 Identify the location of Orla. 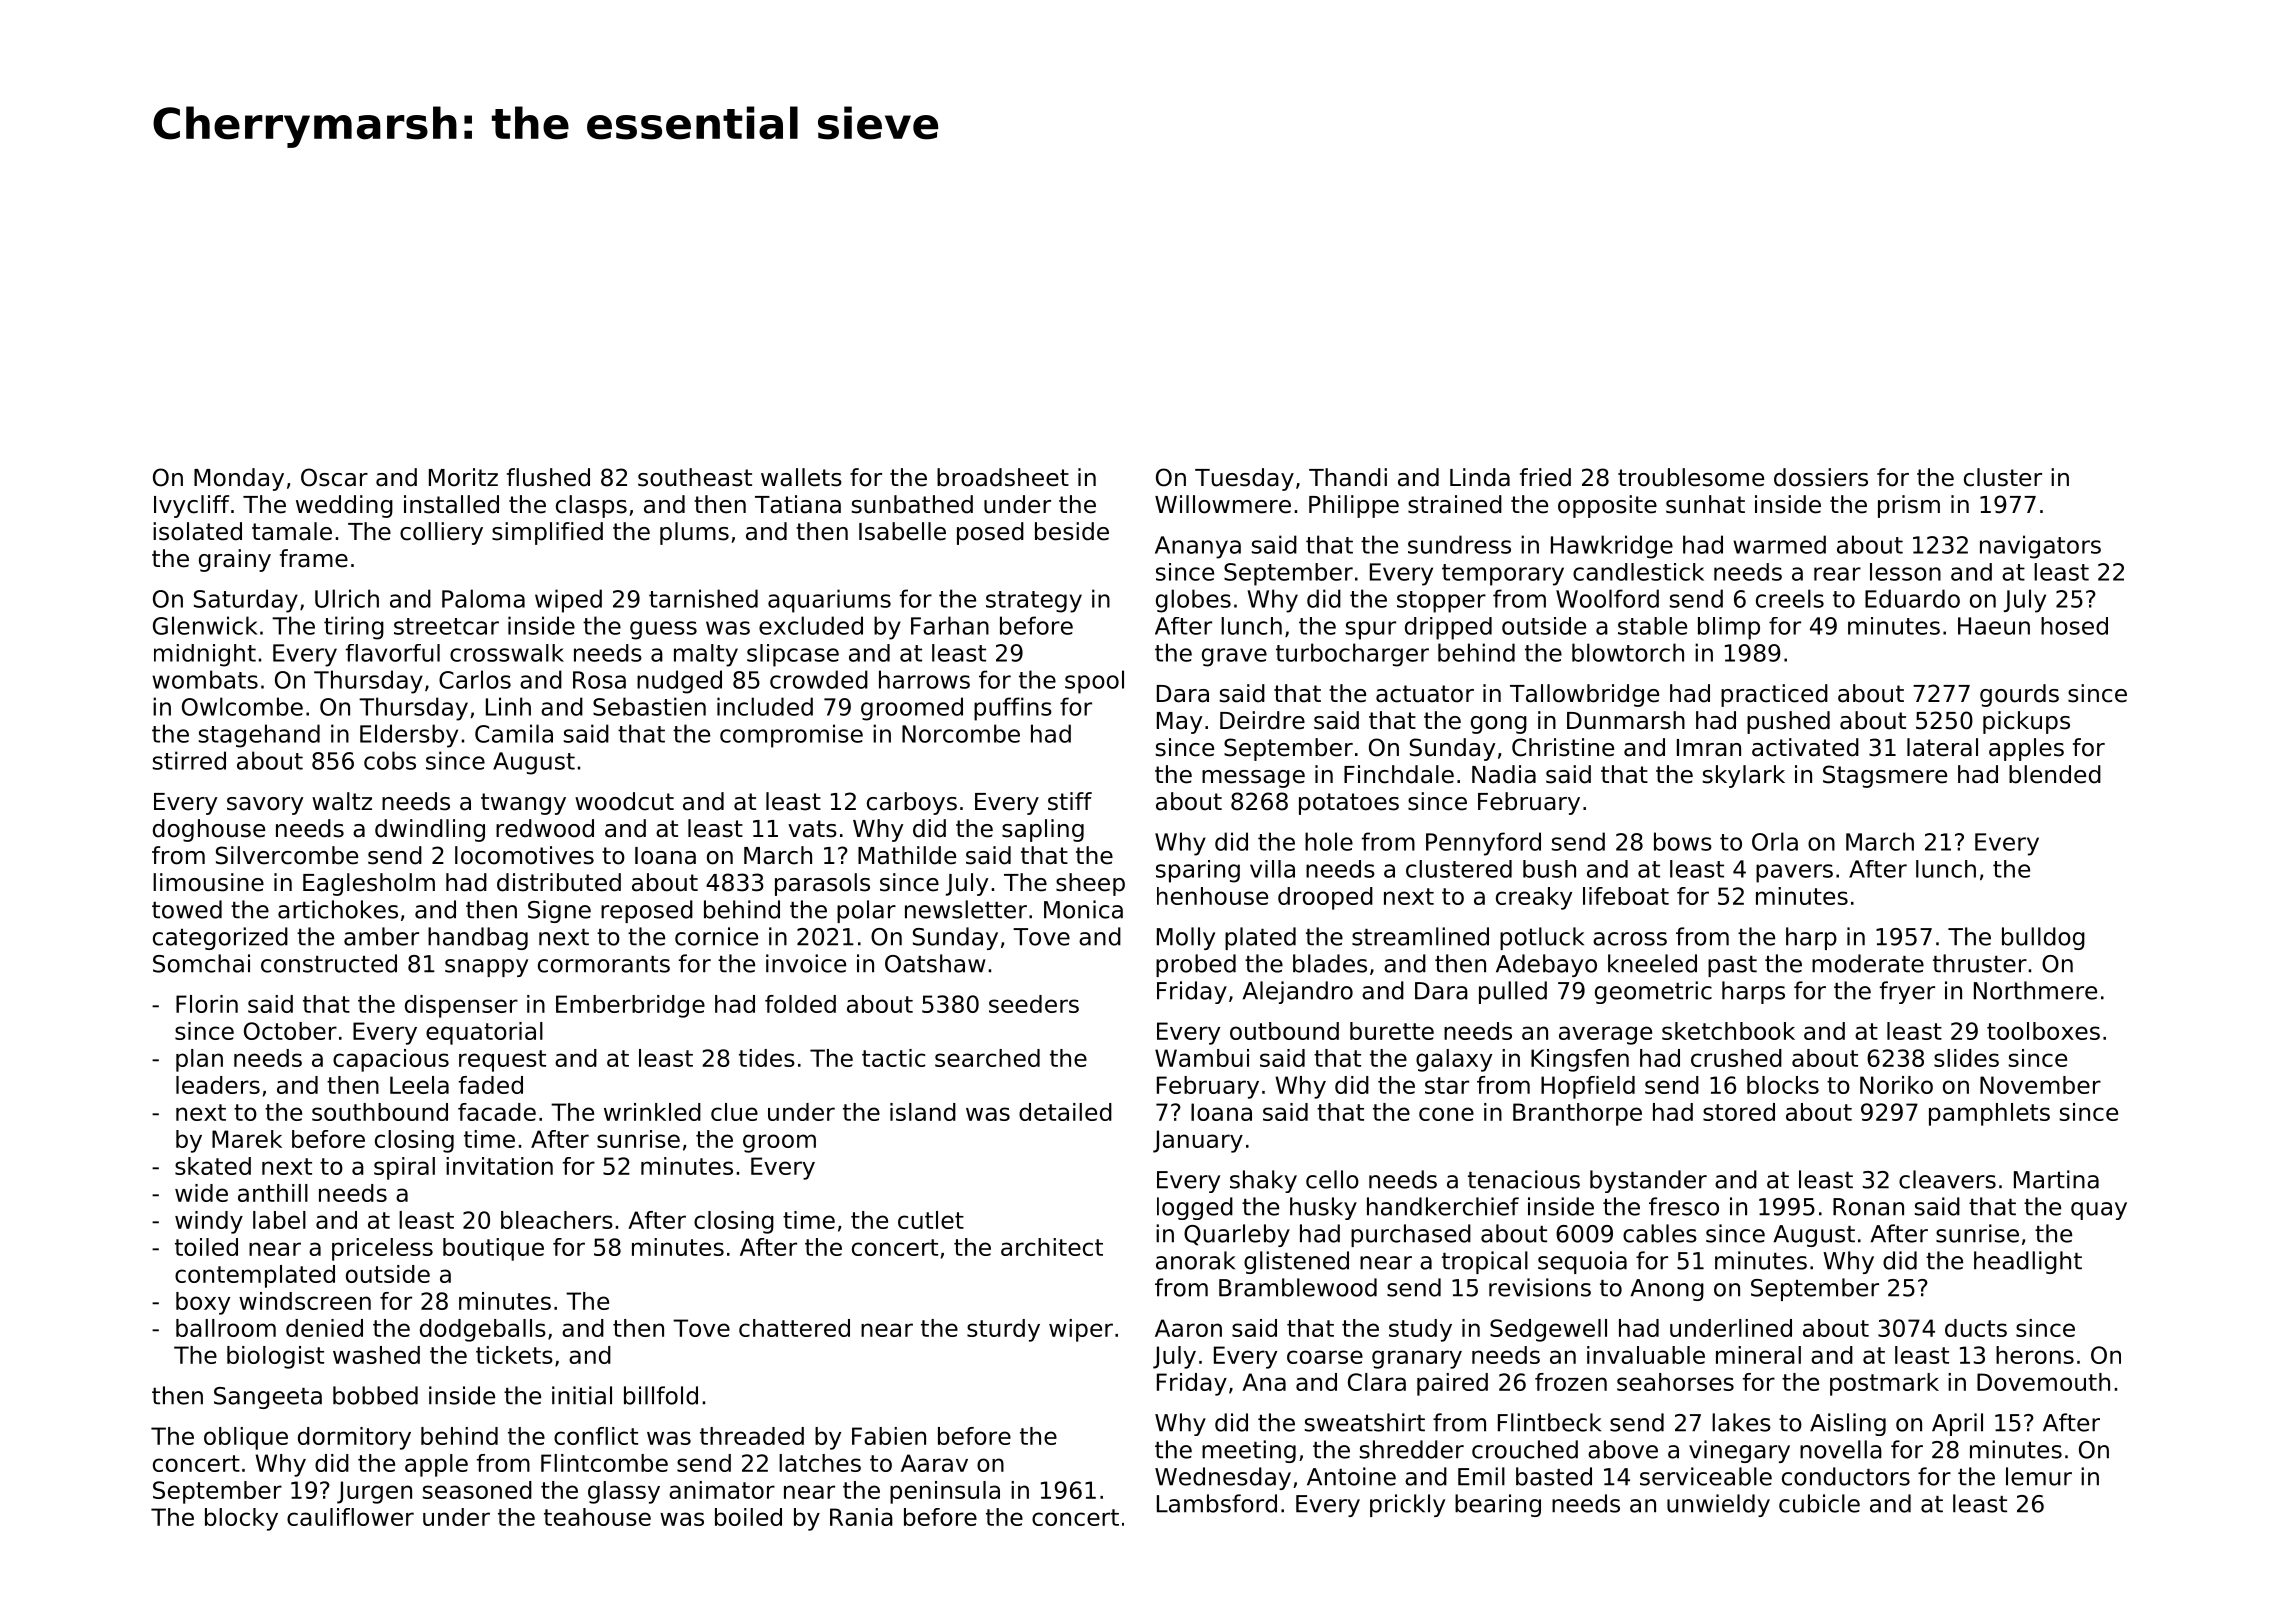
(1775, 841).
